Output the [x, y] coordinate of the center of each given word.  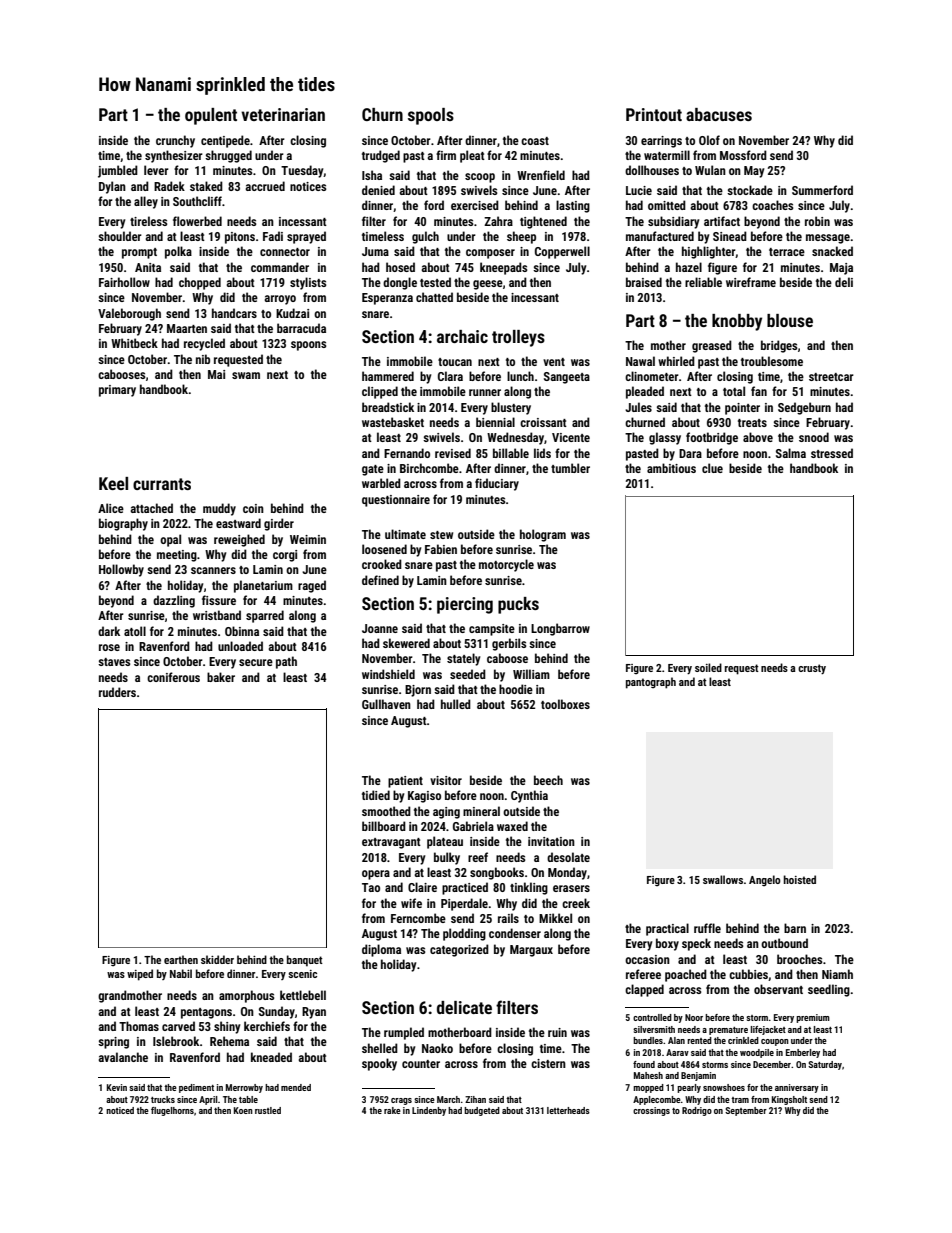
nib [203, 359]
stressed [832, 453]
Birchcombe [429, 468]
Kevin [117, 1087]
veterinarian [283, 114]
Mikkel [555, 918]
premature [728, 1031]
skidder [217, 959]
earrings [661, 142]
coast [535, 141]
